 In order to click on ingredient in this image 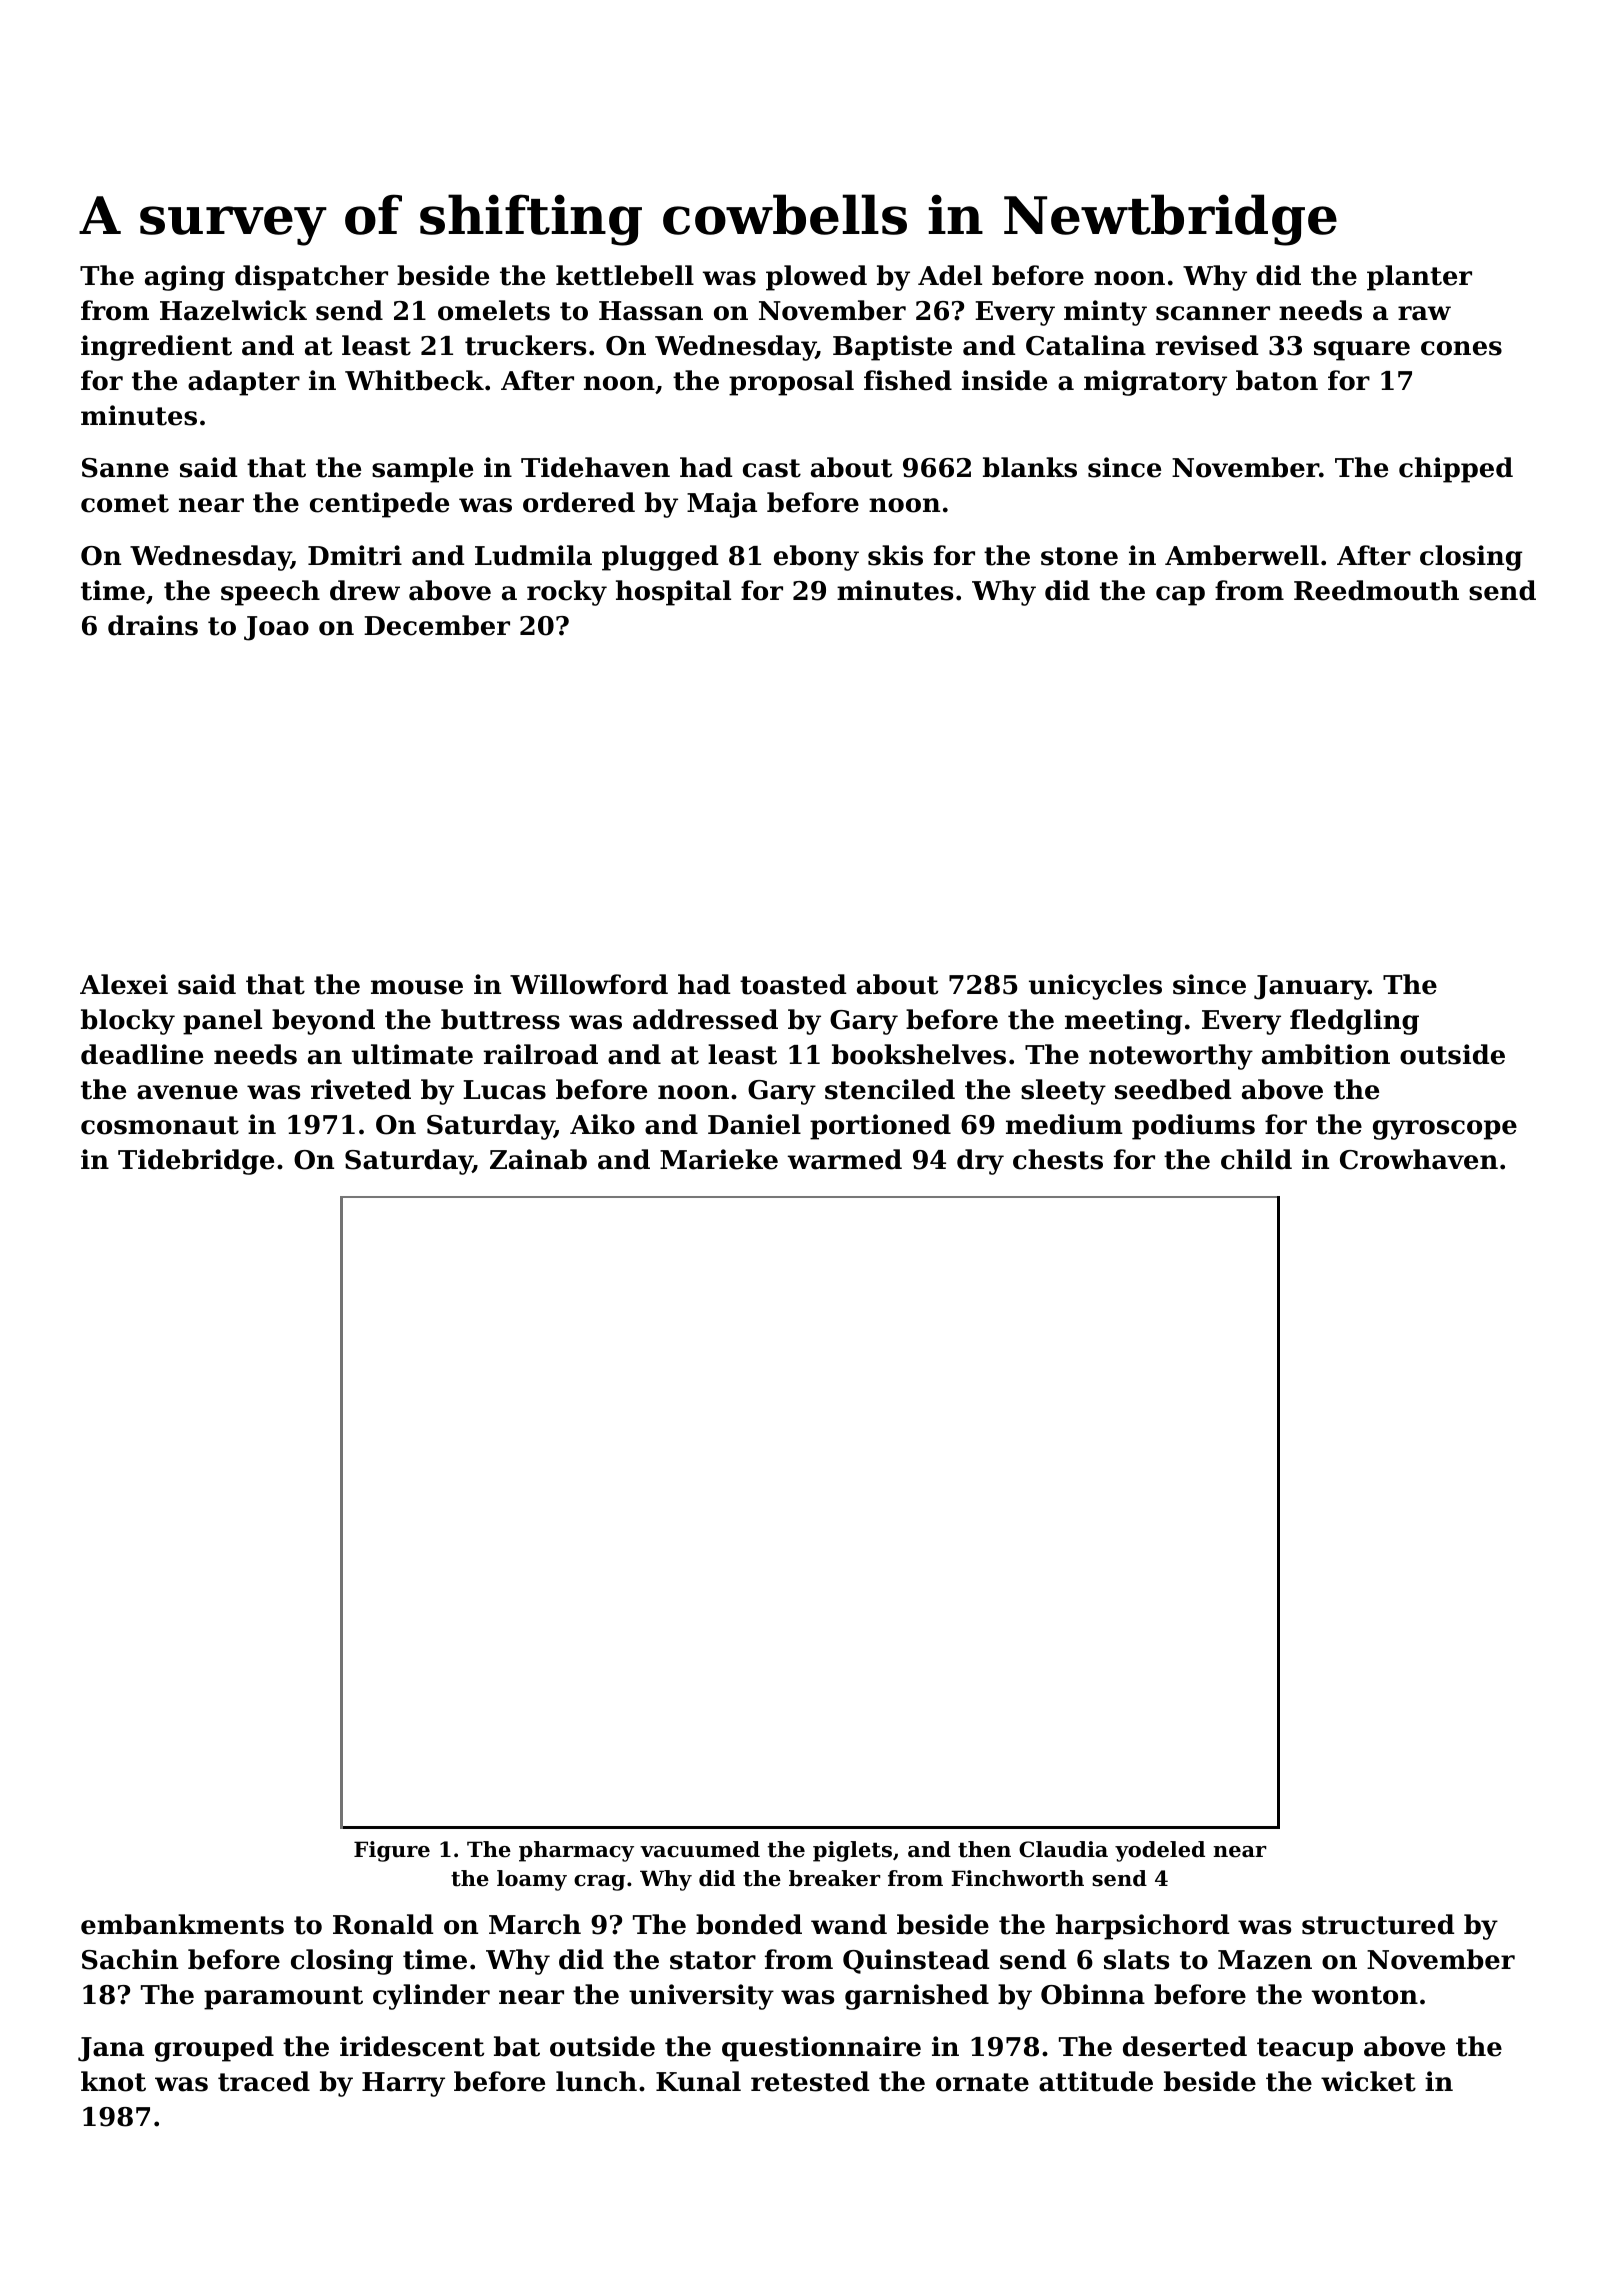, I will do `click(156, 348)`.
